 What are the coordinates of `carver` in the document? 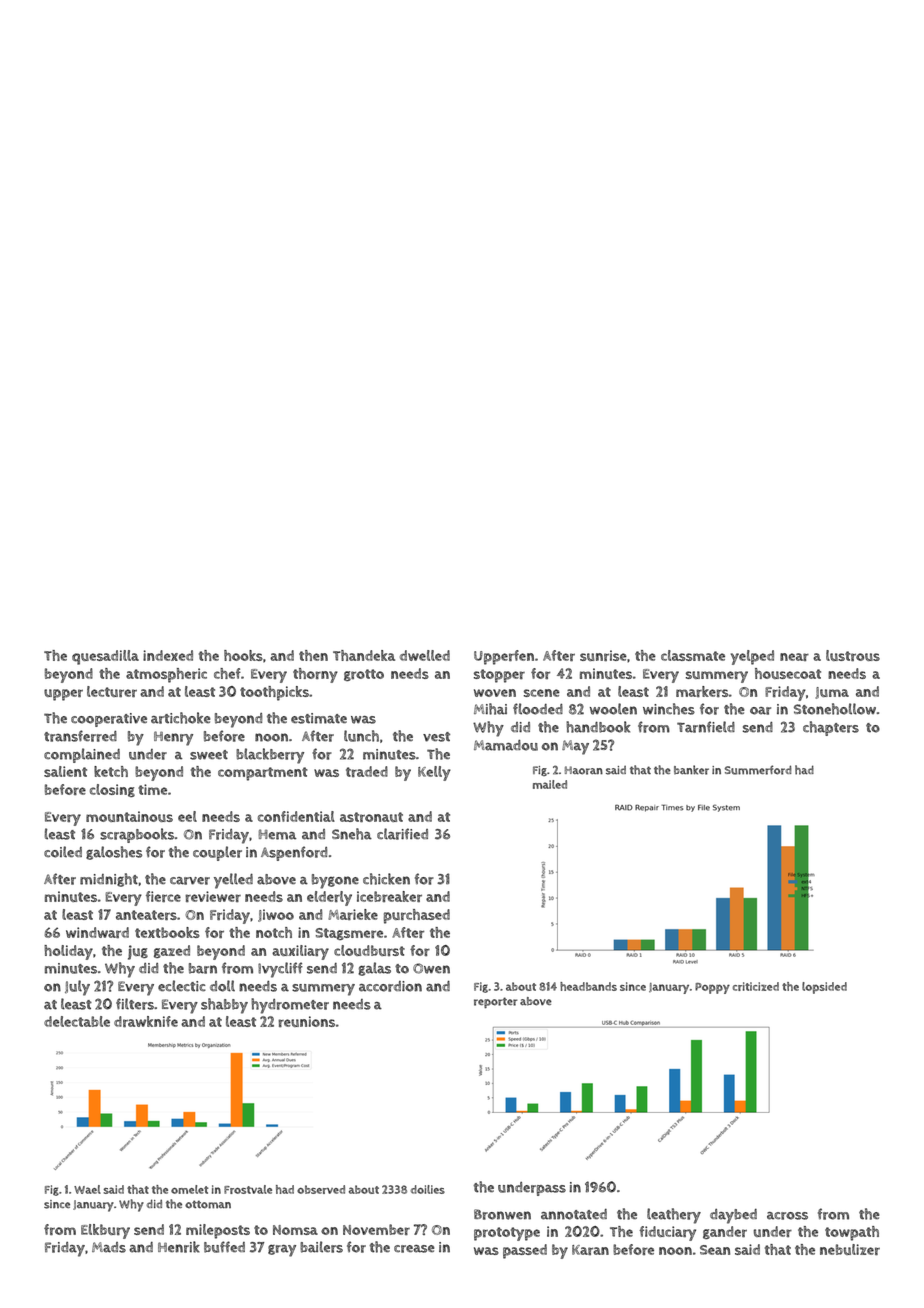 It's located at (190, 881).
